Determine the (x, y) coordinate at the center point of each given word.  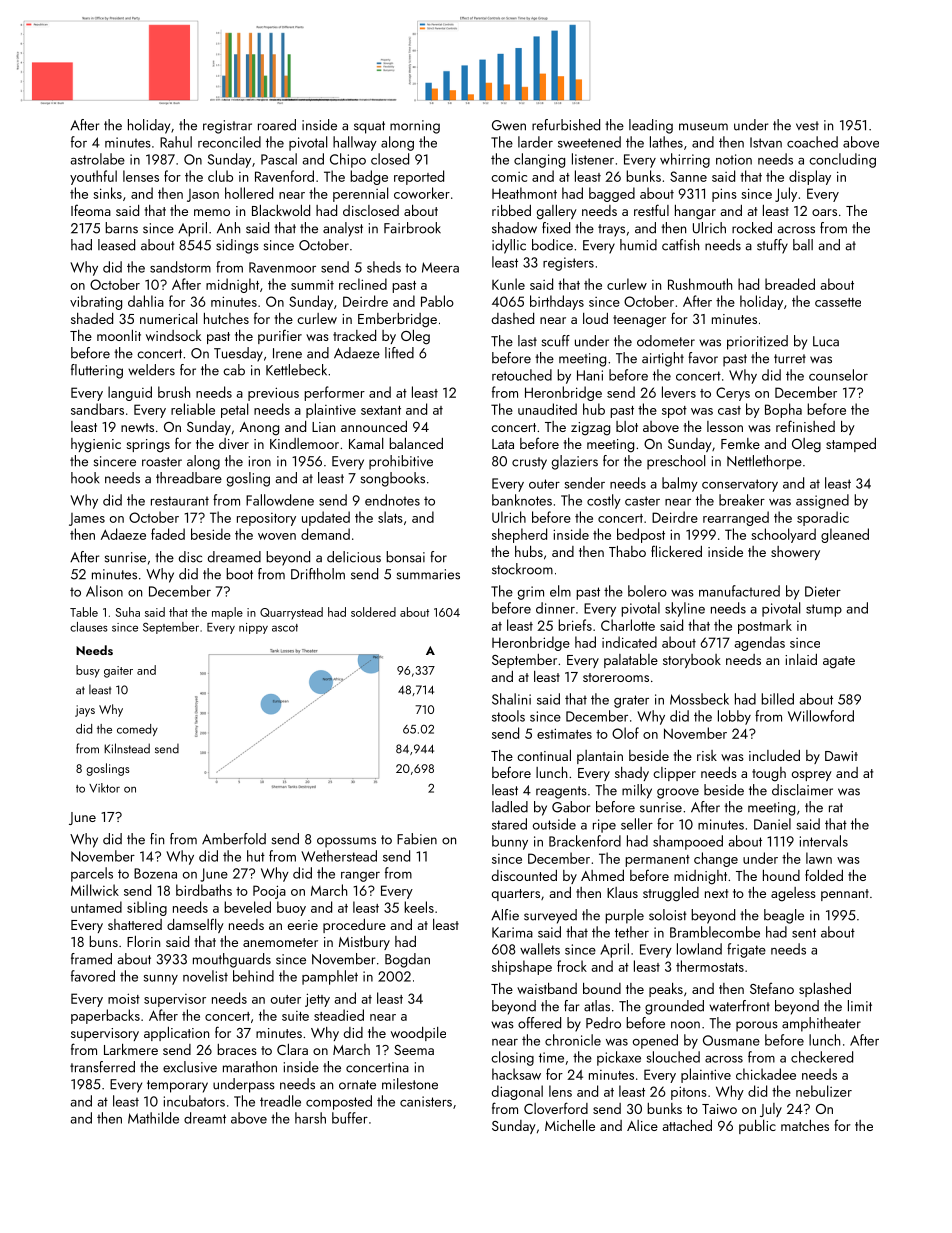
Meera (440, 267)
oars (824, 212)
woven (277, 536)
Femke (740, 443)
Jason (203, 195)
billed (777, 699)
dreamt (205, 1118)
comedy (137, 730)
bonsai (405, 557)
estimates (564, 733)
